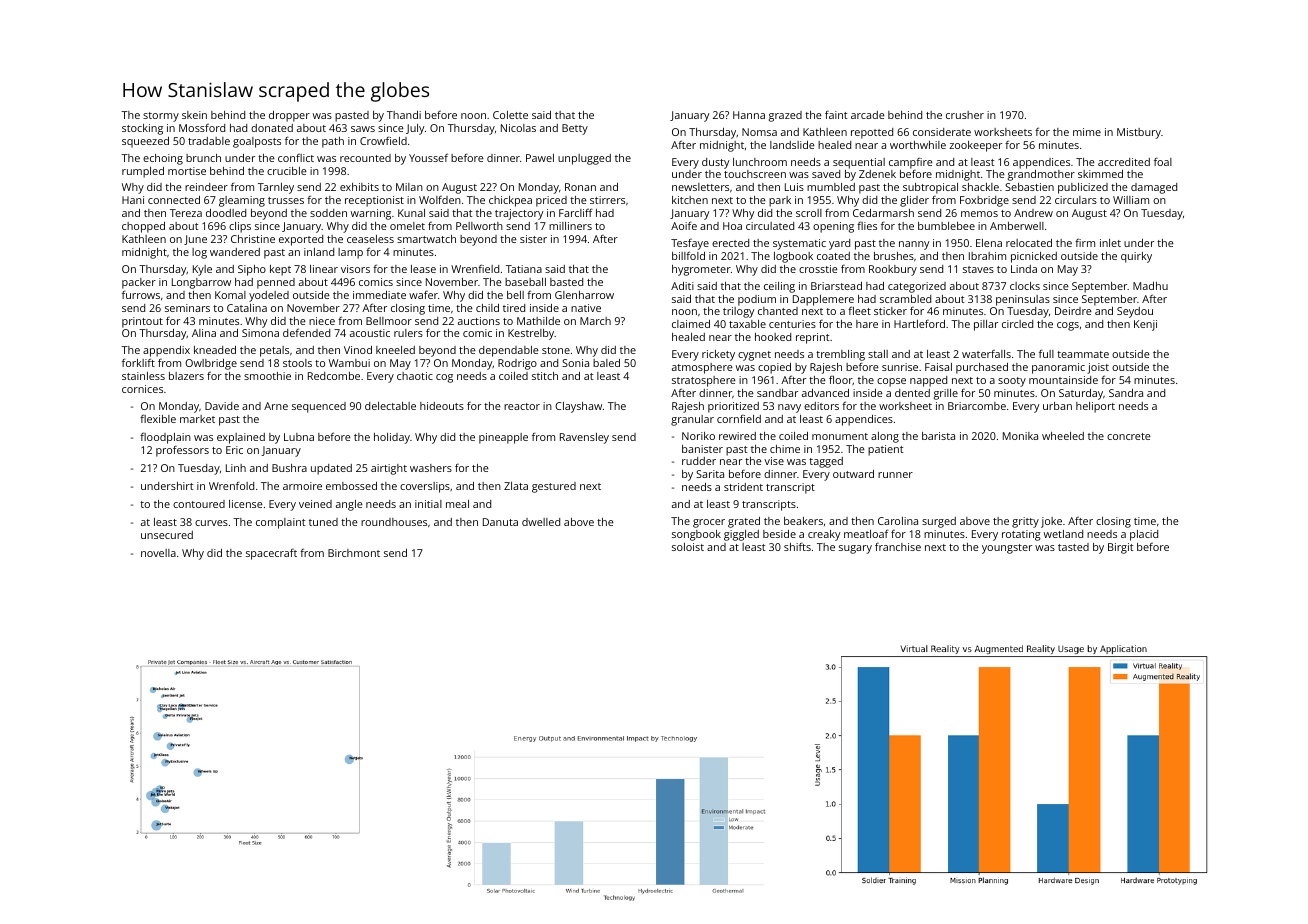  Describe the element at coordinates (404, 115) in the image. I see `Thandi` at that location.
